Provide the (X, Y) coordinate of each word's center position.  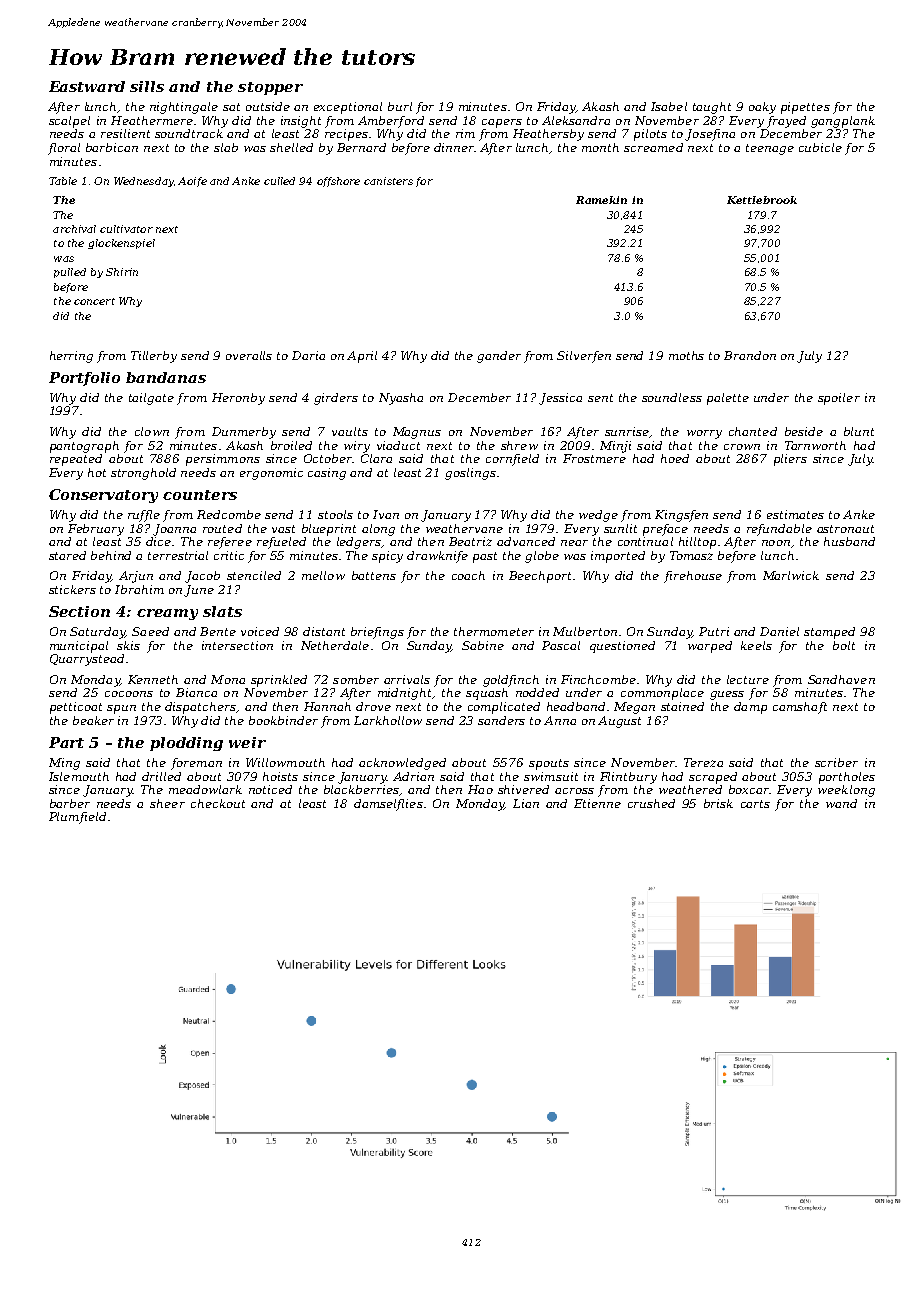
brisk (718, 803)
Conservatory (103, 496)
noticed (270, 789)
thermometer (494, 631)
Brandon (750, 355)
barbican (112, 147)
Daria (308, 355)
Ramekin (601, 200)
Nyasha (401, 399)
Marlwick (791, 575)
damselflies (388, 805)
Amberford (391, 122)
